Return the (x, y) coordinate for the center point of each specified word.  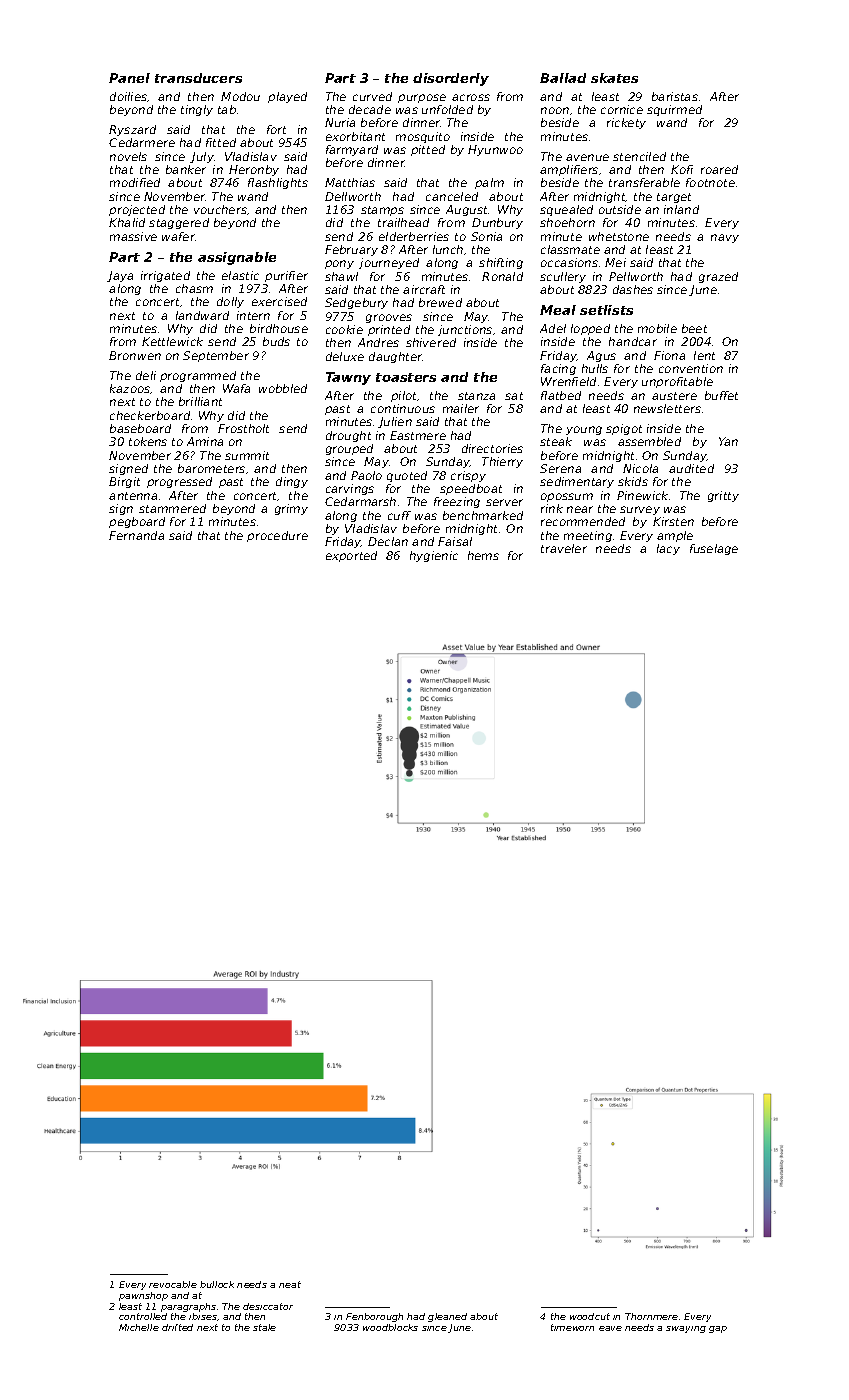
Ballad (563, 78)
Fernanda (136, 535)
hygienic (434, 556)
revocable (173, 1284)
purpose (422, 98)
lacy (668, 549)
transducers (198, 78)
